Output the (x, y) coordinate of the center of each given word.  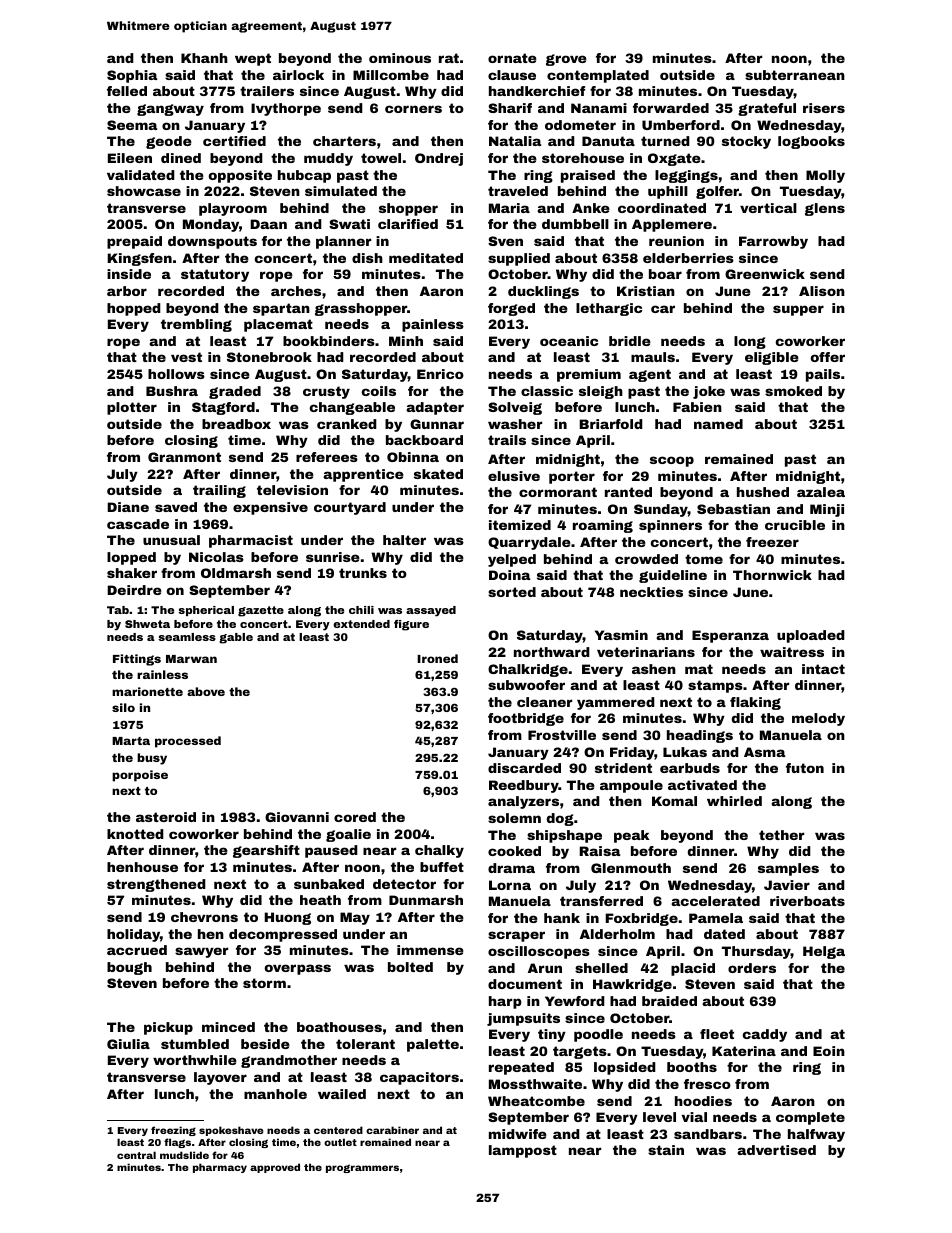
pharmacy (220, 1168)
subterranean (795, 75)
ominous (400, 58)
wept (253, 59)
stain (666, 1150)
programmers (362, 1168)
